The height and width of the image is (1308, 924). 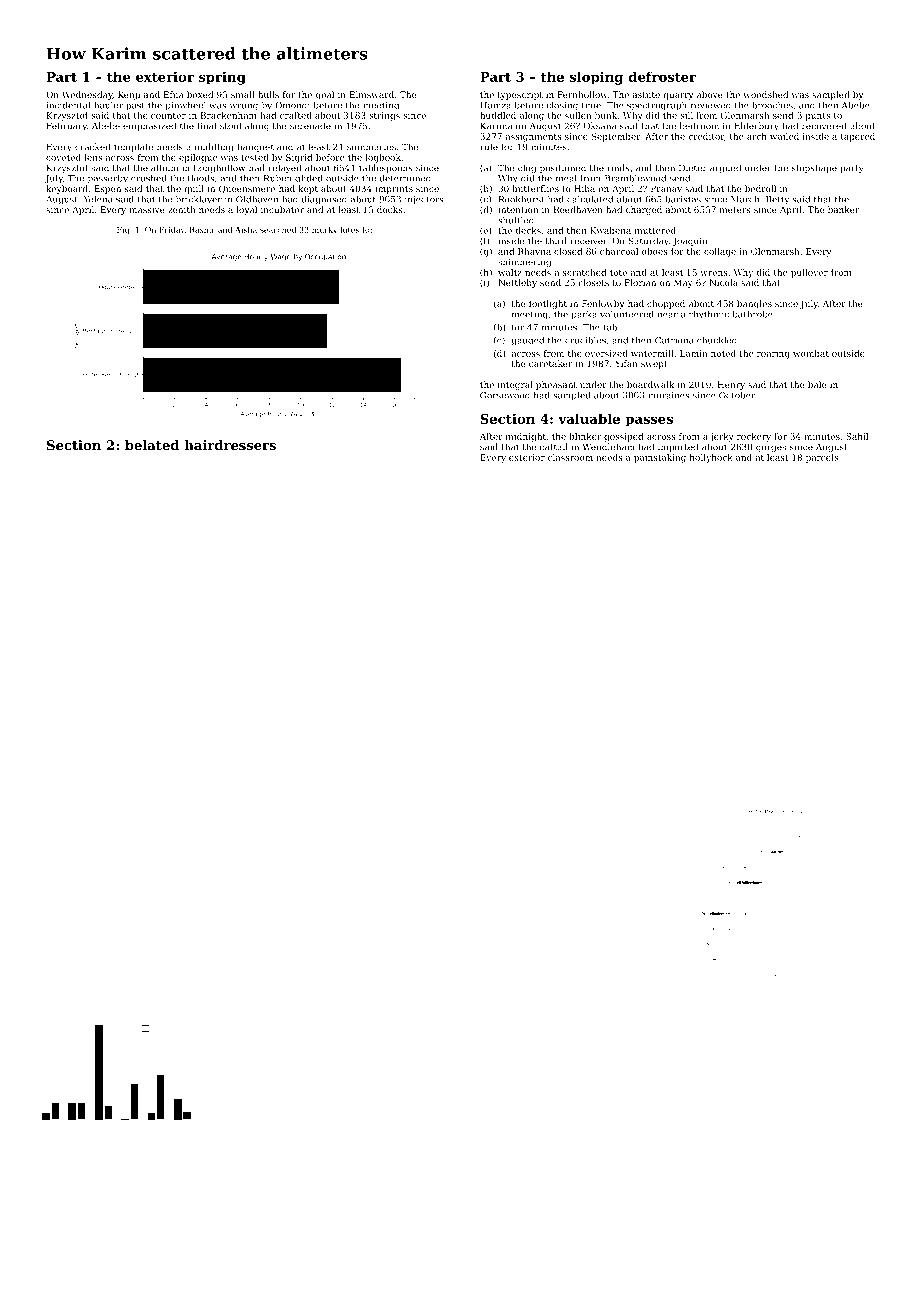 What do you see at coordinates (662, 76) in the image?
I see `defroster` at bounding box center [662, 76].
